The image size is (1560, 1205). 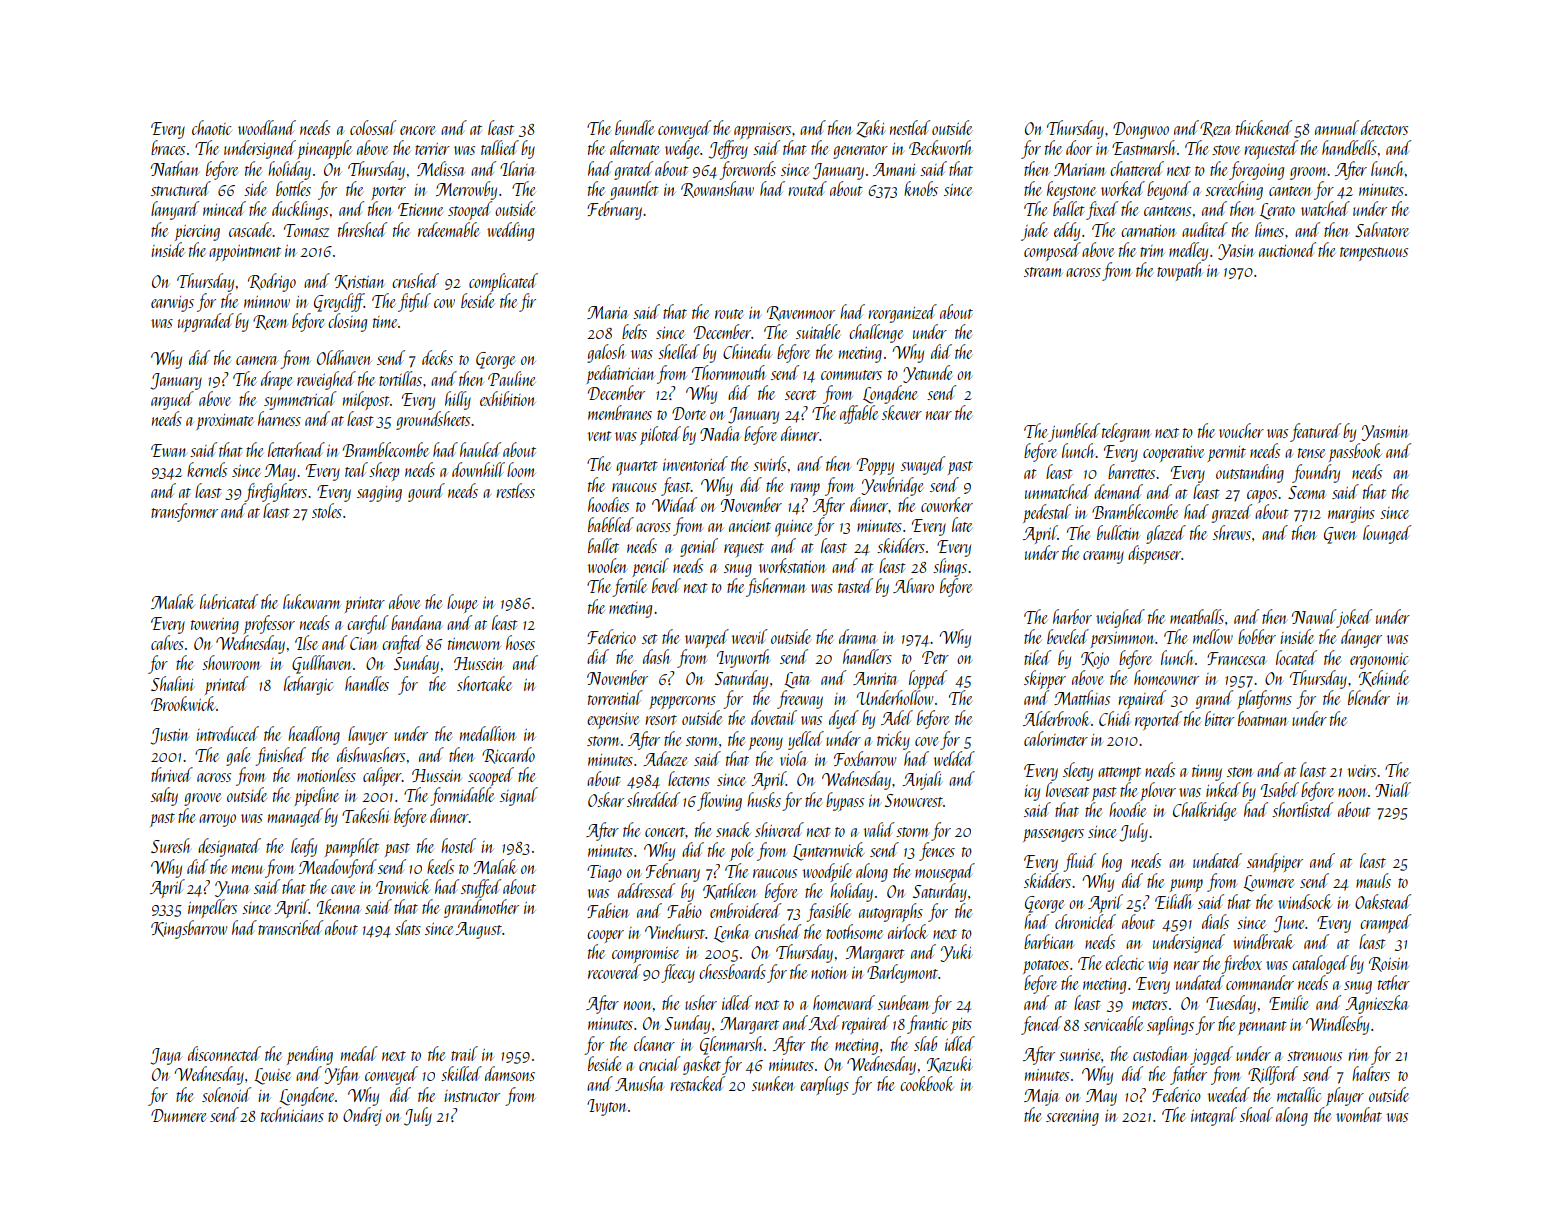 What do you see at coordinates (179, 1115) in the image?
I see `Dunmere` at bounding box center [179, 1115].
